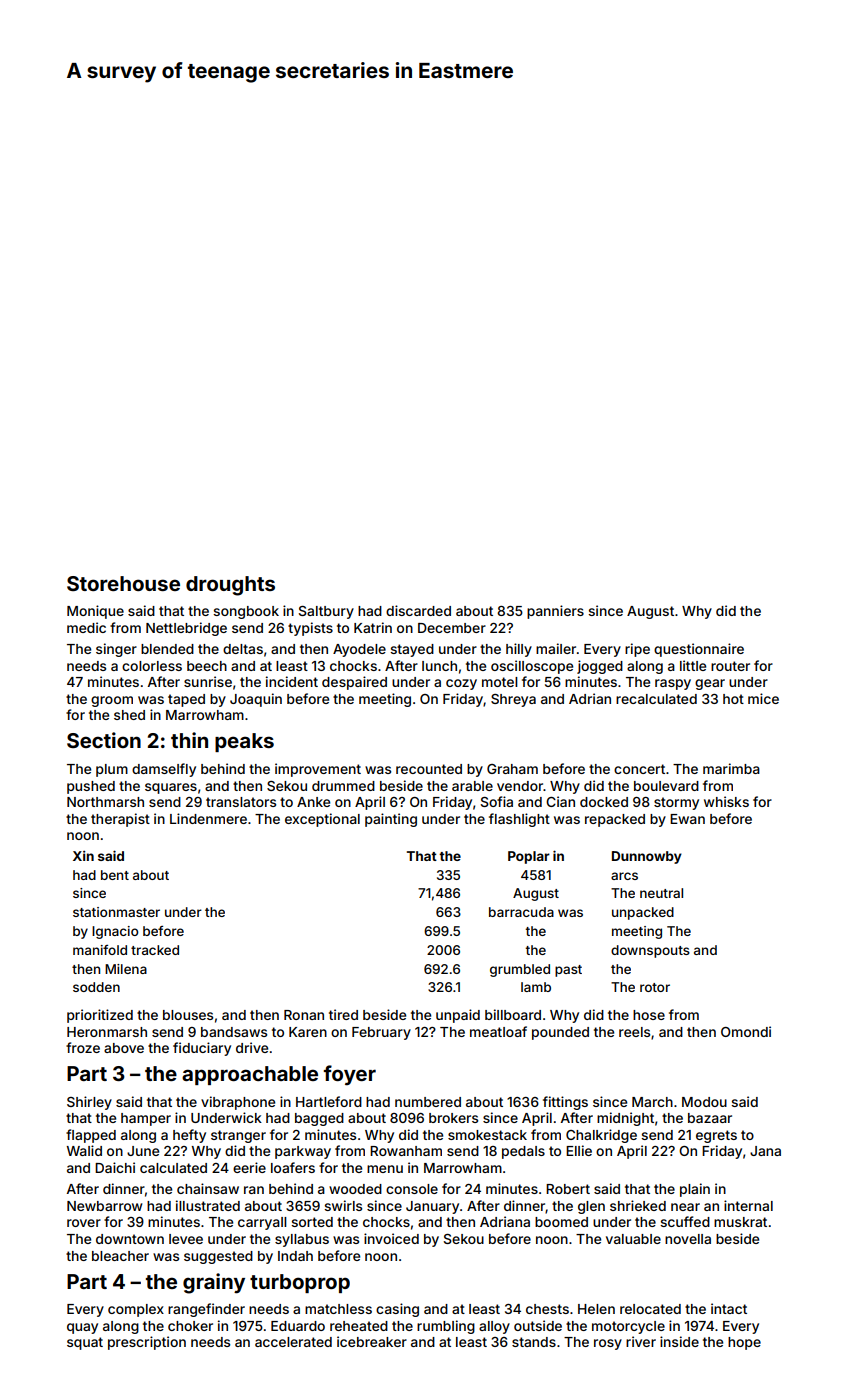  Describe the element at coordinates (350, 1075) in the screenshot. I see `foyer` at that location.
